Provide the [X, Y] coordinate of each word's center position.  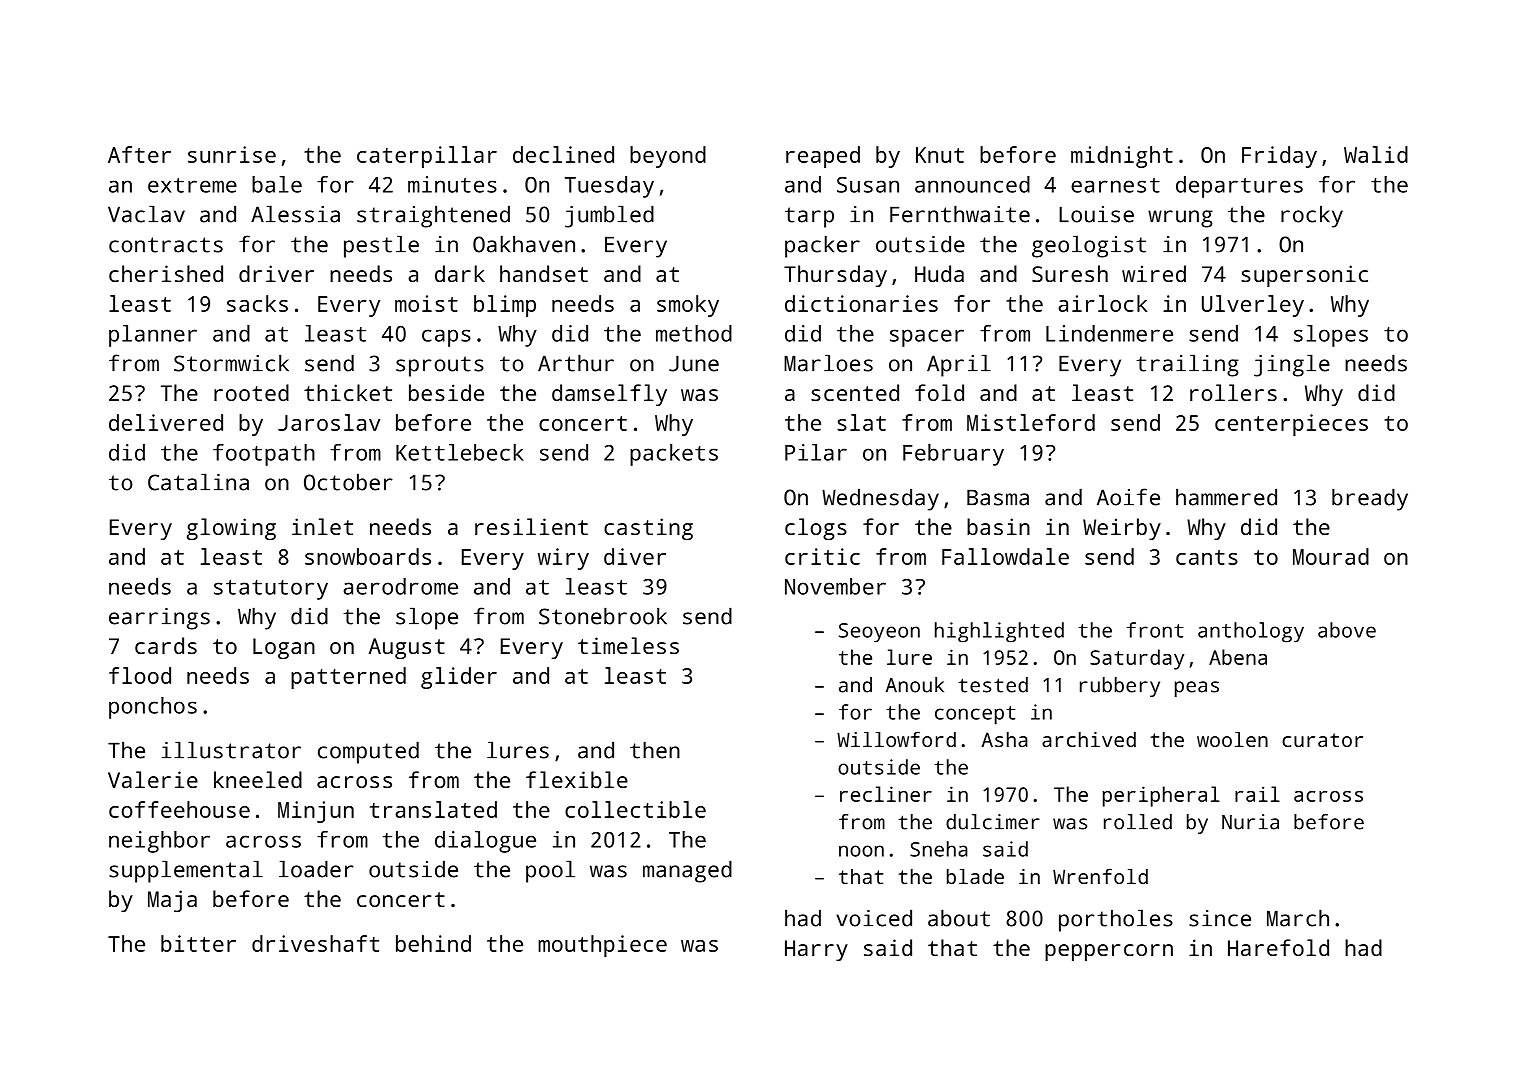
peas [1197, 689]
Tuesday [609, 187]
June [694, 363]
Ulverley [1253, 306]
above [1347, 630]
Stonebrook [603, 616]
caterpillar [427, 157]
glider [459, 678]
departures [1239, 187]
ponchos [153, 708]
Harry [816, 950]
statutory [271, 589]
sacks [257, 303]
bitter [198, 943]
